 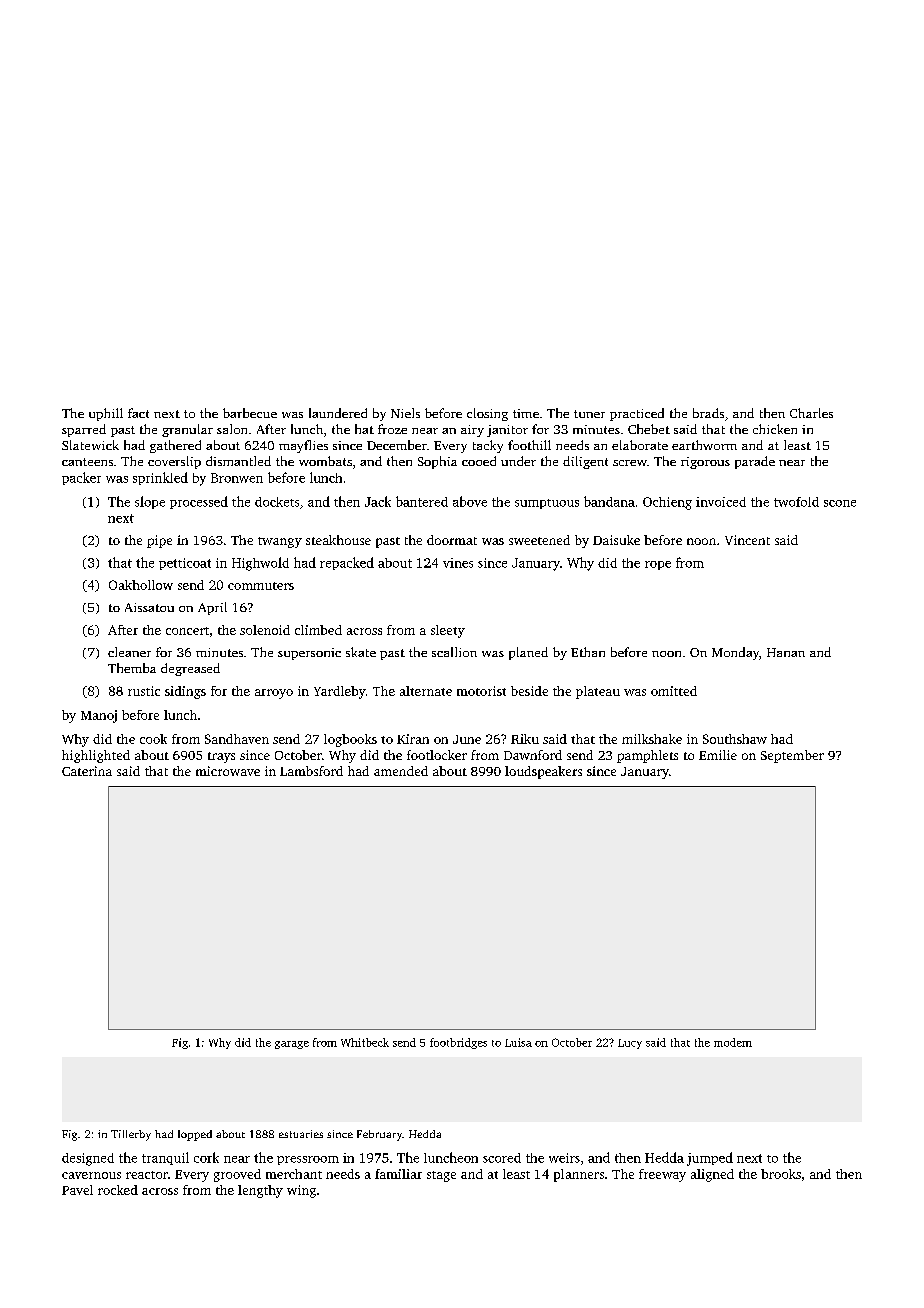 I want to click on modem, so click(x=733, y=1042).
